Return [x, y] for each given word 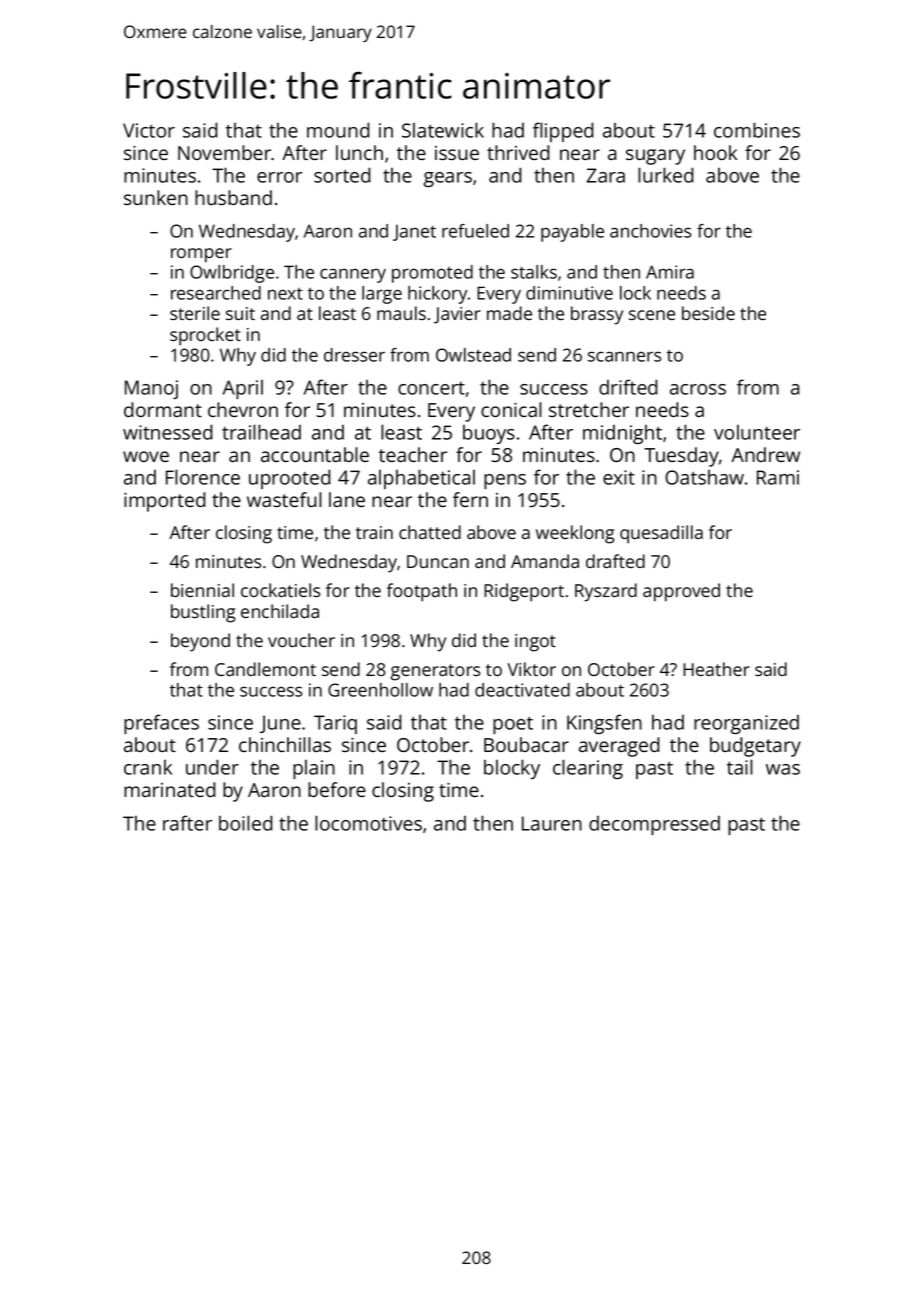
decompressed [654, 825]
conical [511, 409]
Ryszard [606, 592]
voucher [301, 640]
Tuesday [681, 457]
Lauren [552, 823]
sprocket [205, 336]
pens [505, 481]
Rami [778, 477]
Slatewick [443, 130]
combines [757, 130]
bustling [203, 613]
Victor [149, 130]
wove [146, 456]
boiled [246, 823]
